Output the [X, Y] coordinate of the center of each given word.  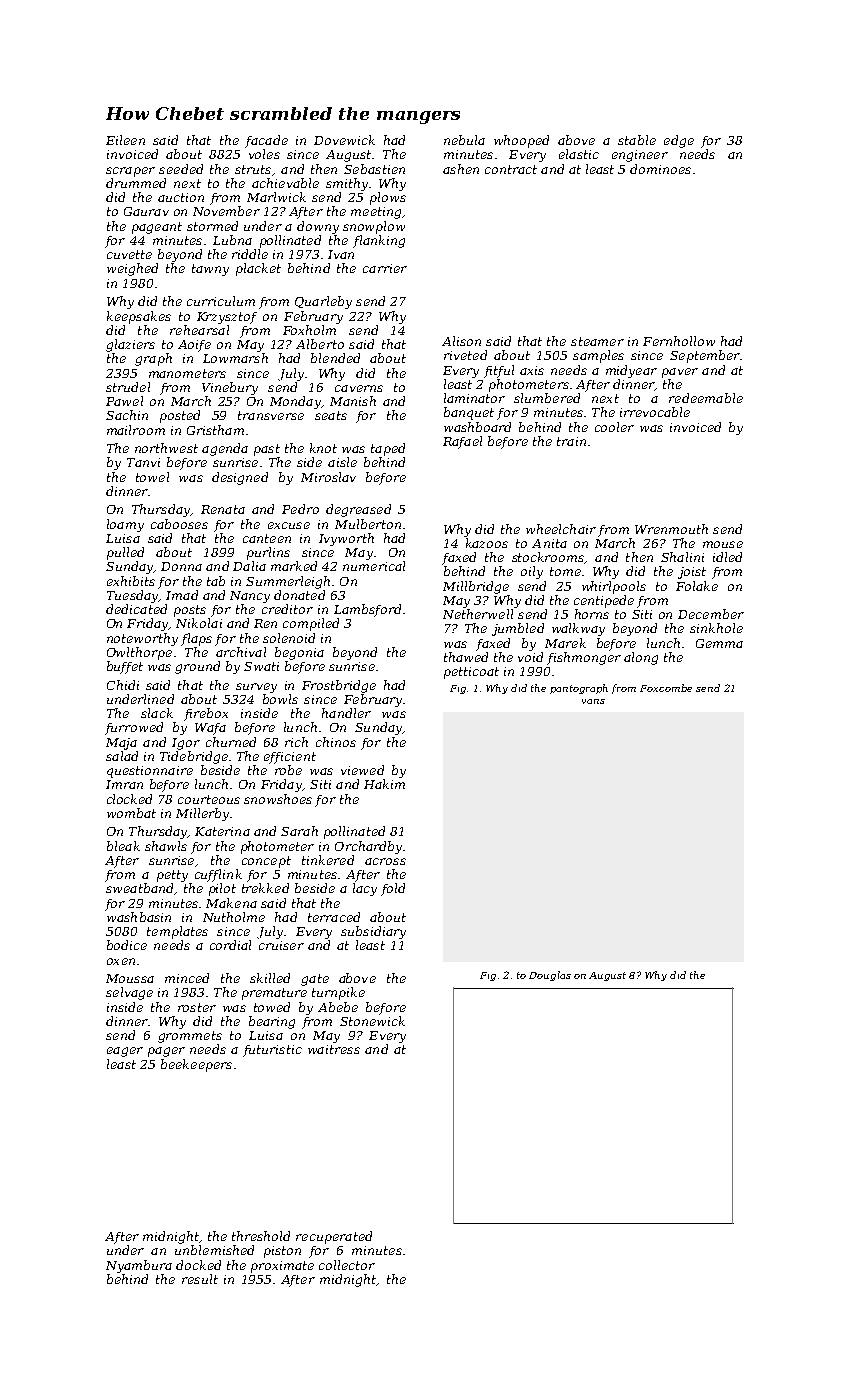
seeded [181, 169]
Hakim [384, 784]
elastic [579, 154]
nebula [464, 140]
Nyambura [139, 1266]
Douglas [550, 976]
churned [231, 742]
